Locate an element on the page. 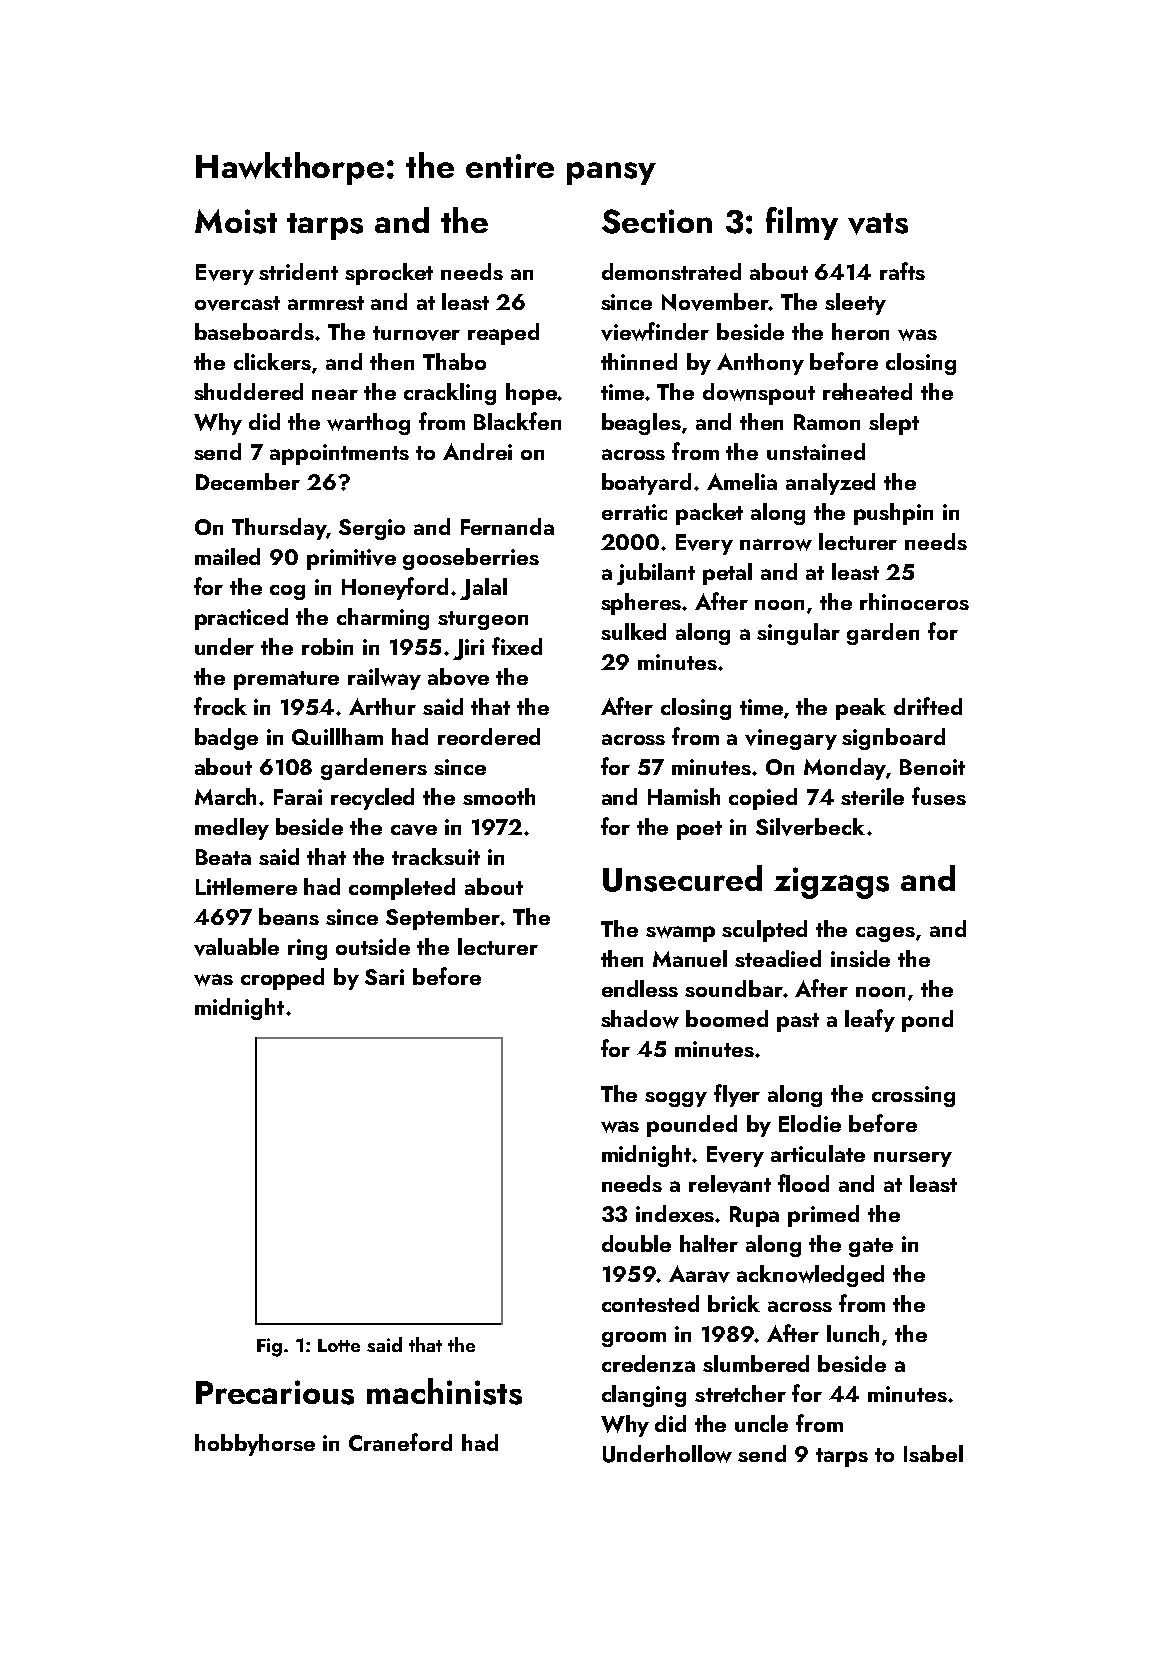  Section is located at coordinates (657, 221).
